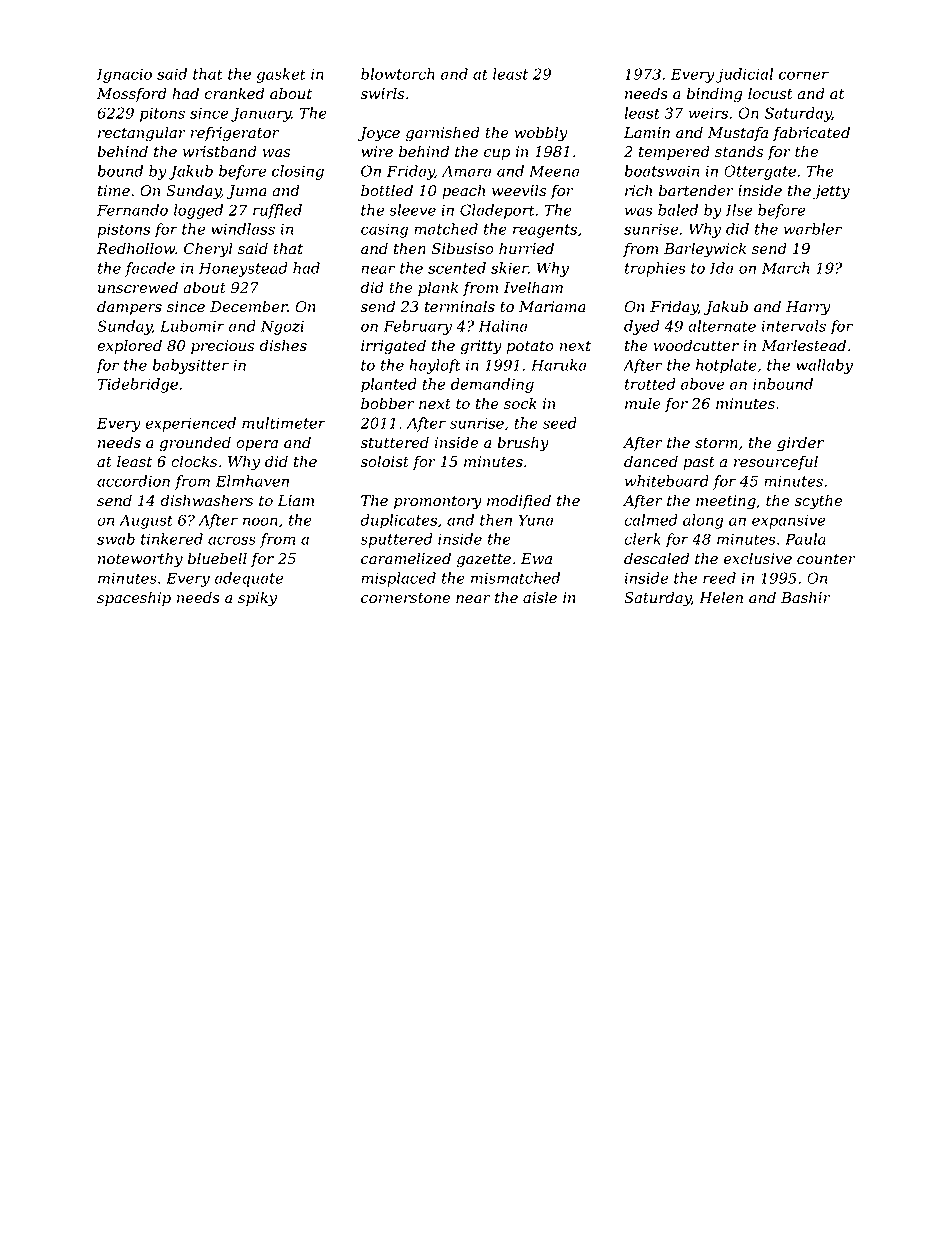  Describe the element at coordinates (249, 579) in the document. I see `adequate` at that location.
